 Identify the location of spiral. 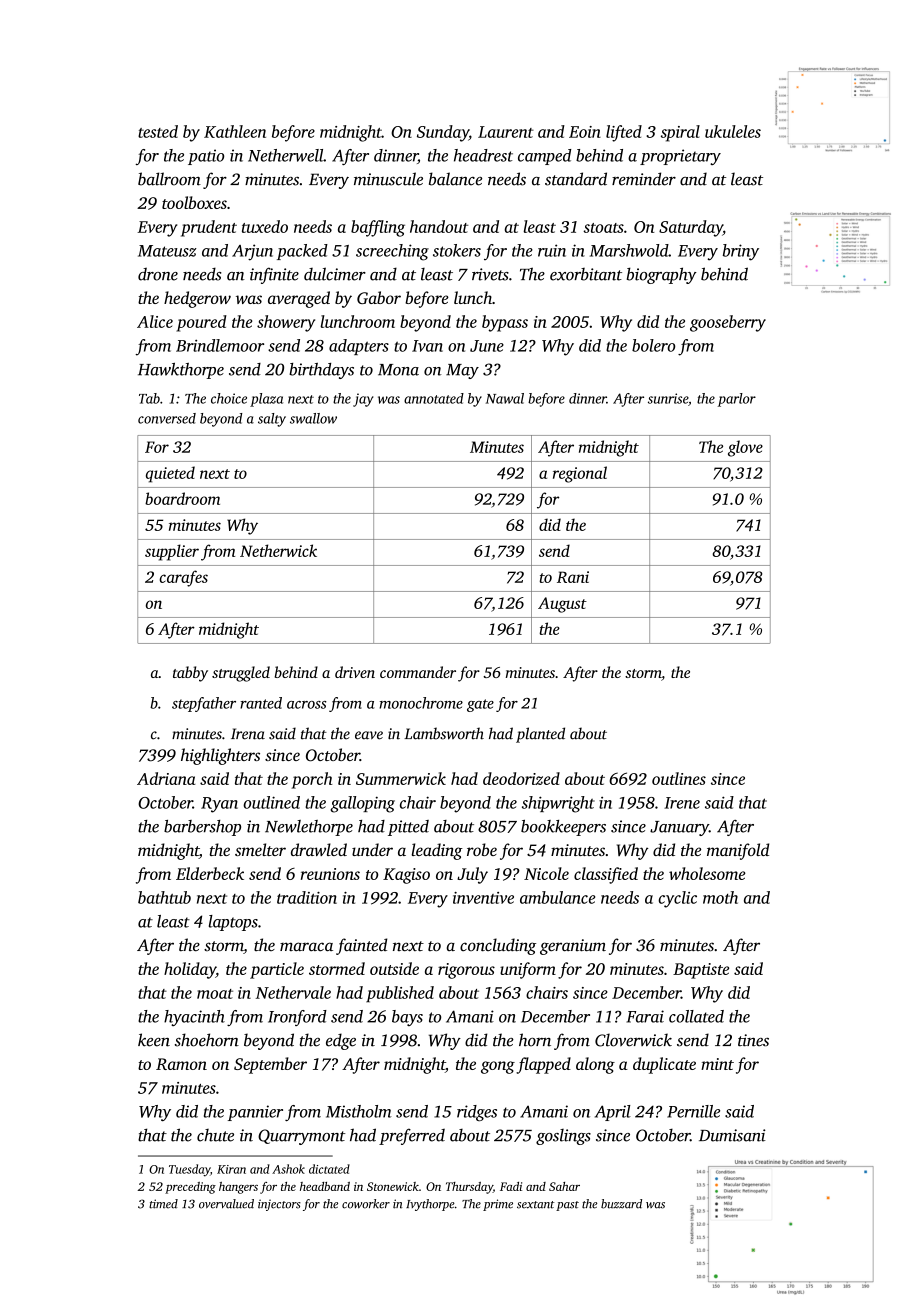
(680, 133).
